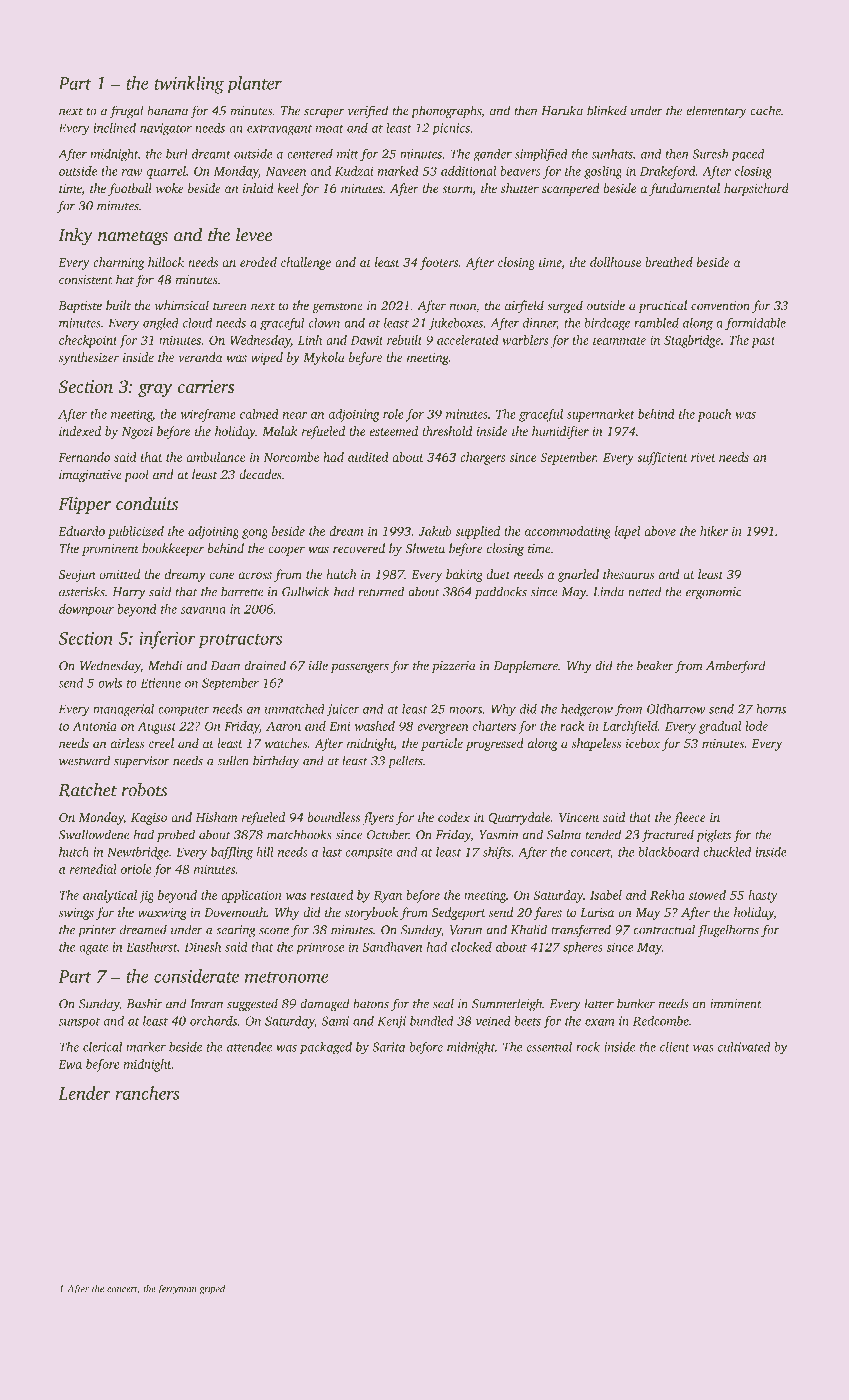 Image resolution: width=849 pixels, height=1400 pixels. Describe the element at coordinates (443, 1003) in the screenshot. I see `seal` at that location.
